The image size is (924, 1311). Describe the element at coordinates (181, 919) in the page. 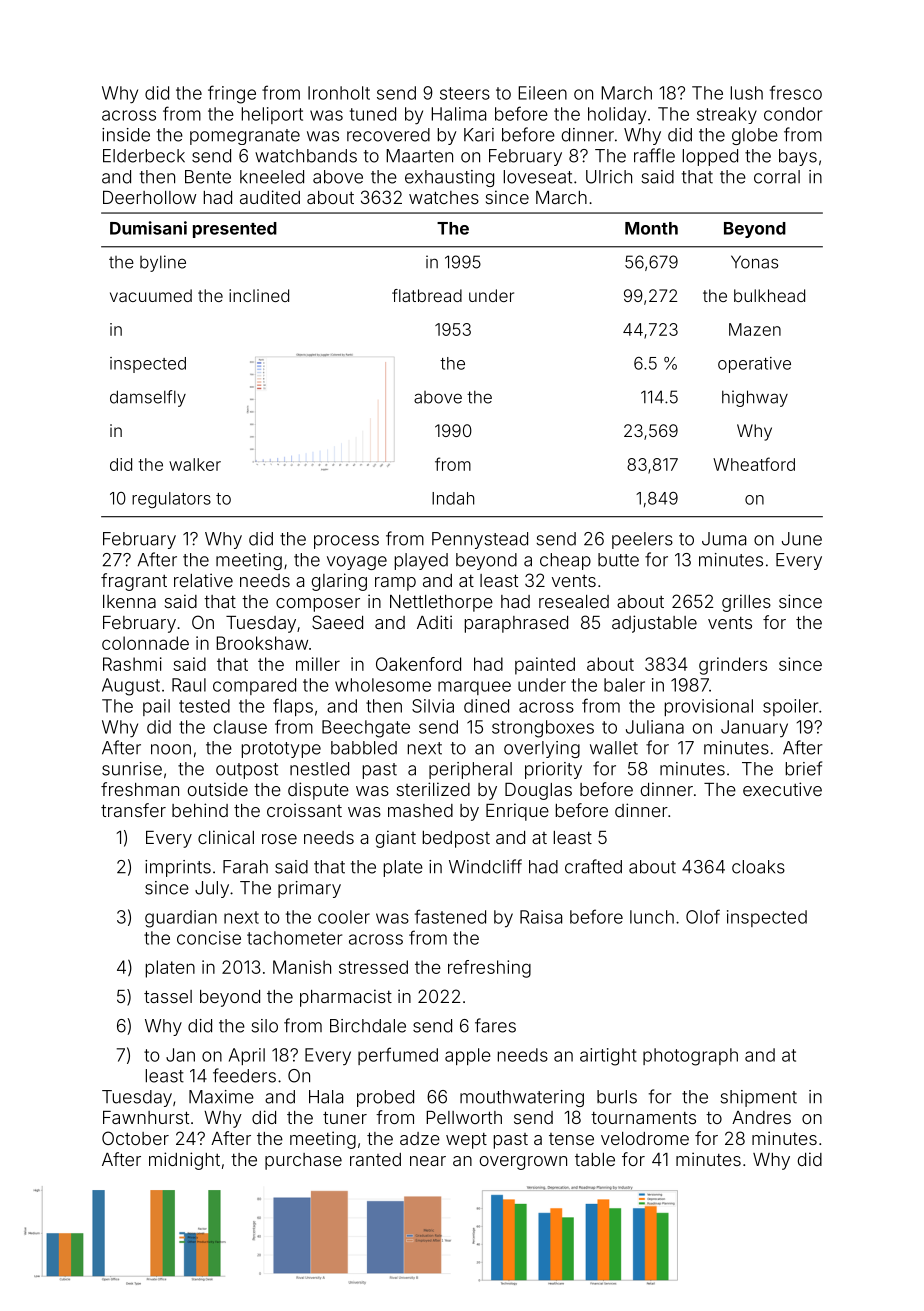

I see `guardian` at that location.
